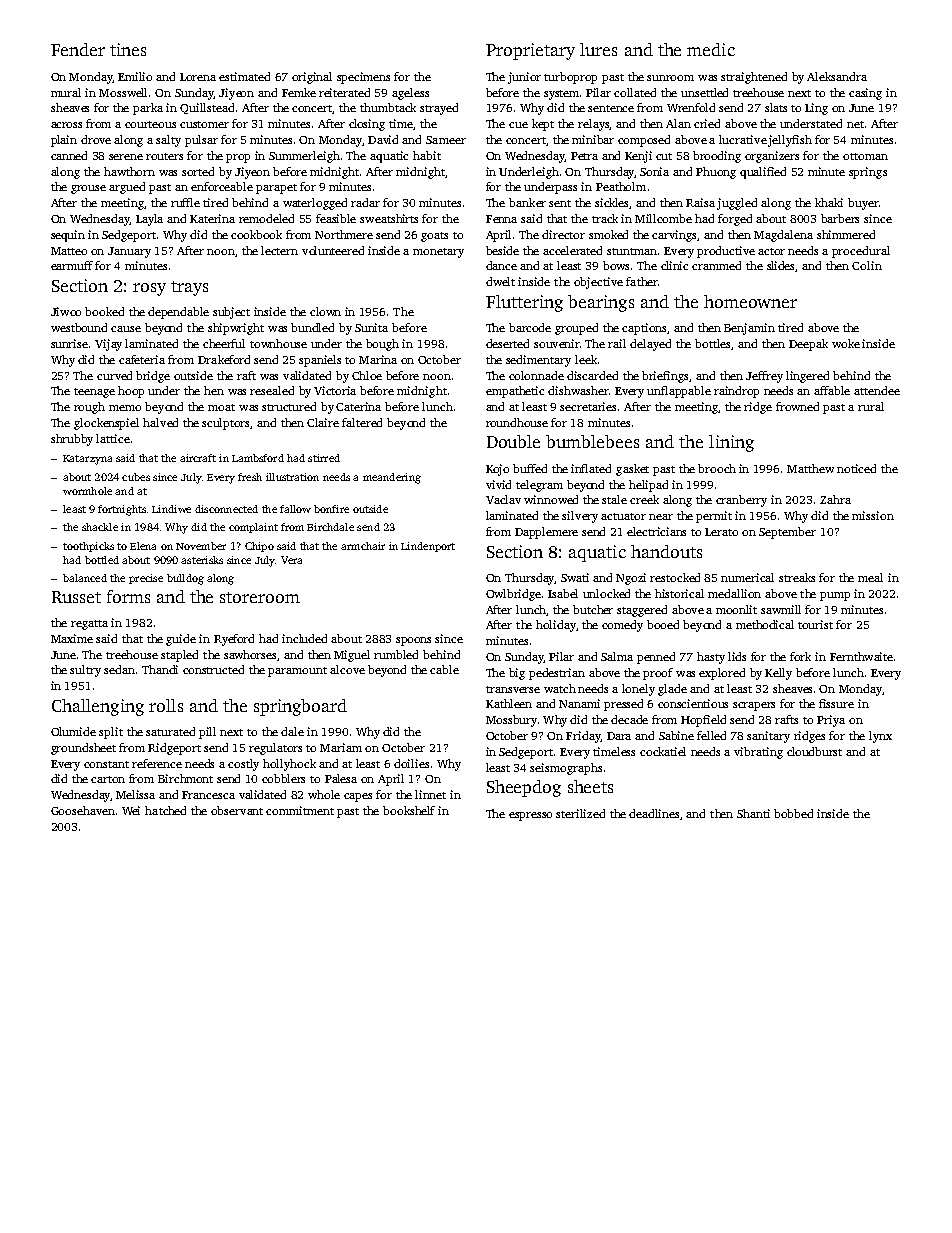  Describe the element at coordinates (279, 250) in the screenshot. I see `lectern` at that location.
